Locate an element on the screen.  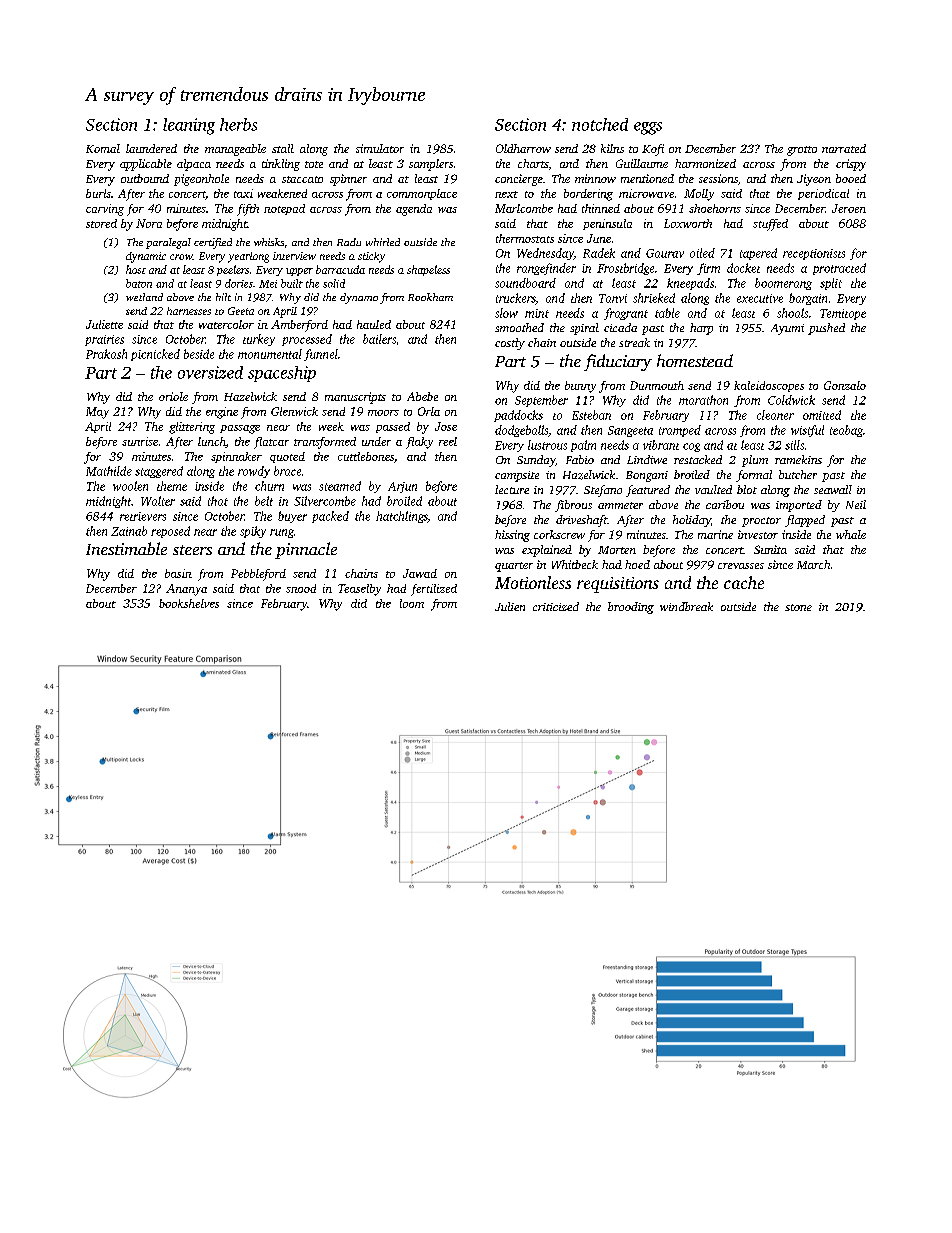
Gonzalo is located at coordinates (845, 385).
